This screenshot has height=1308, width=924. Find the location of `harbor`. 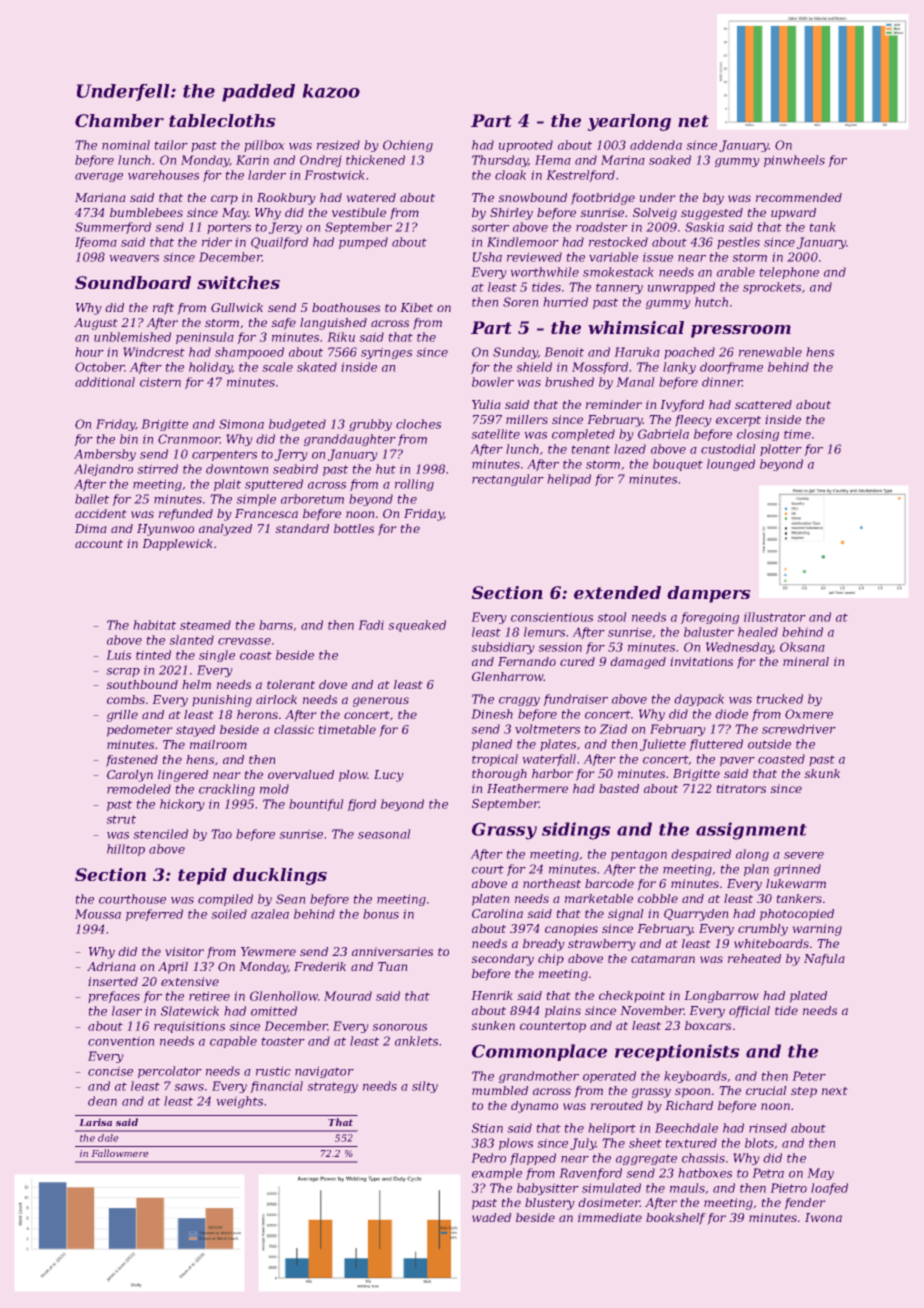

harbor is located at coordinates (552, 773).
